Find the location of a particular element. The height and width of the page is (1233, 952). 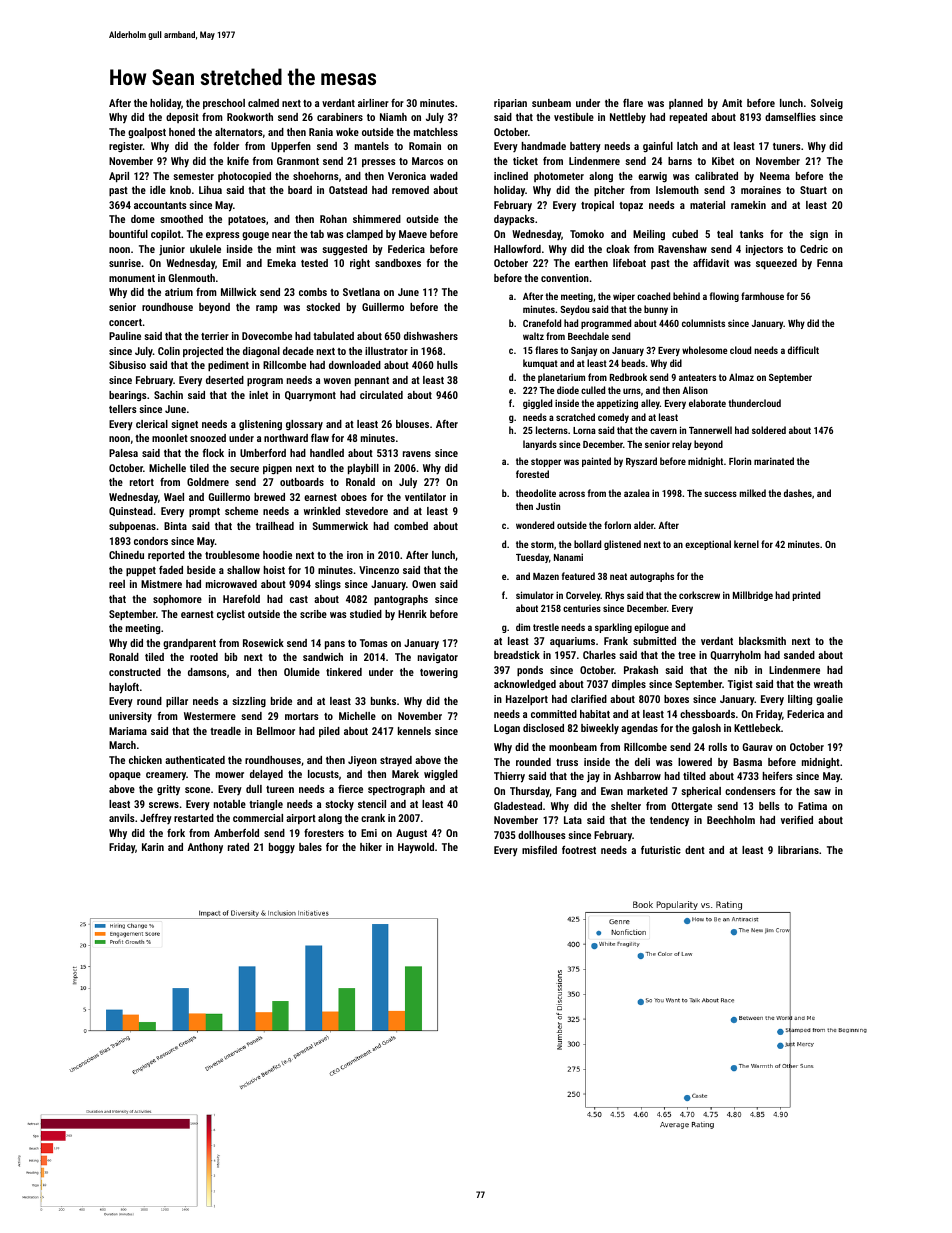

daypacks is located at coordinates (514, 220).
